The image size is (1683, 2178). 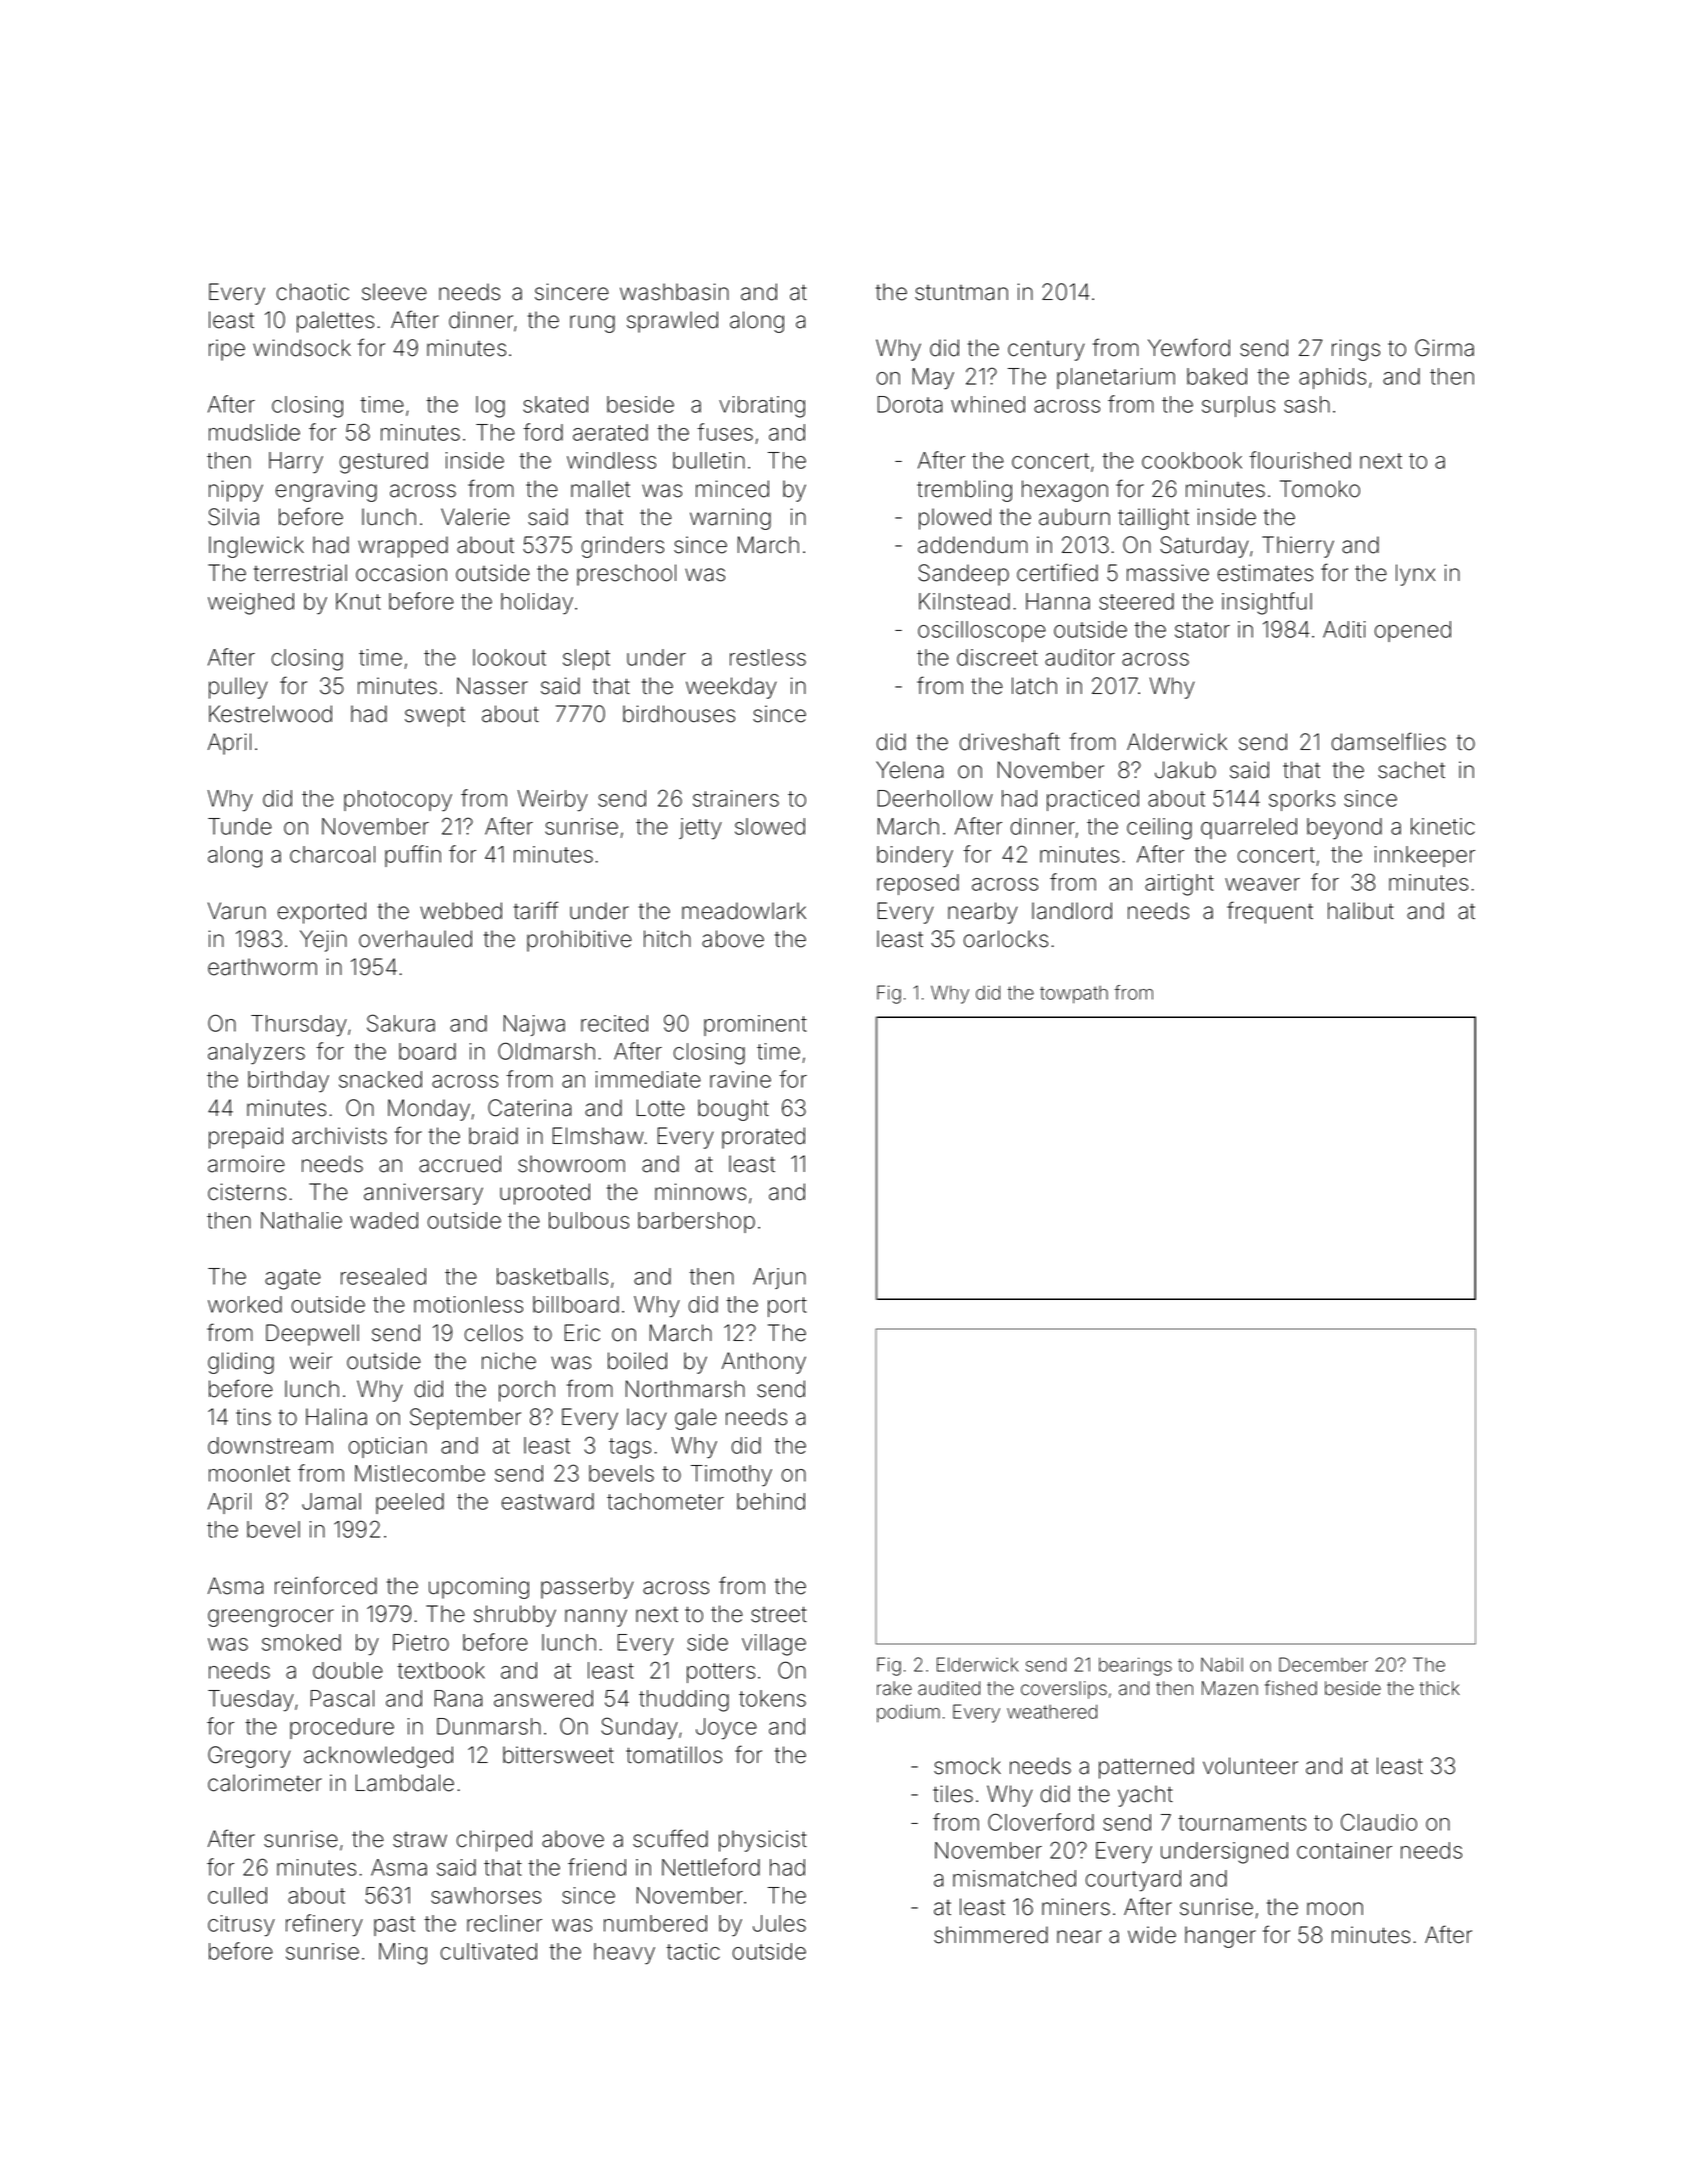 What do you see at coordinates (953, 1794) in the screenshot?
I see `tiles` at bounding box center [953, 1794].
